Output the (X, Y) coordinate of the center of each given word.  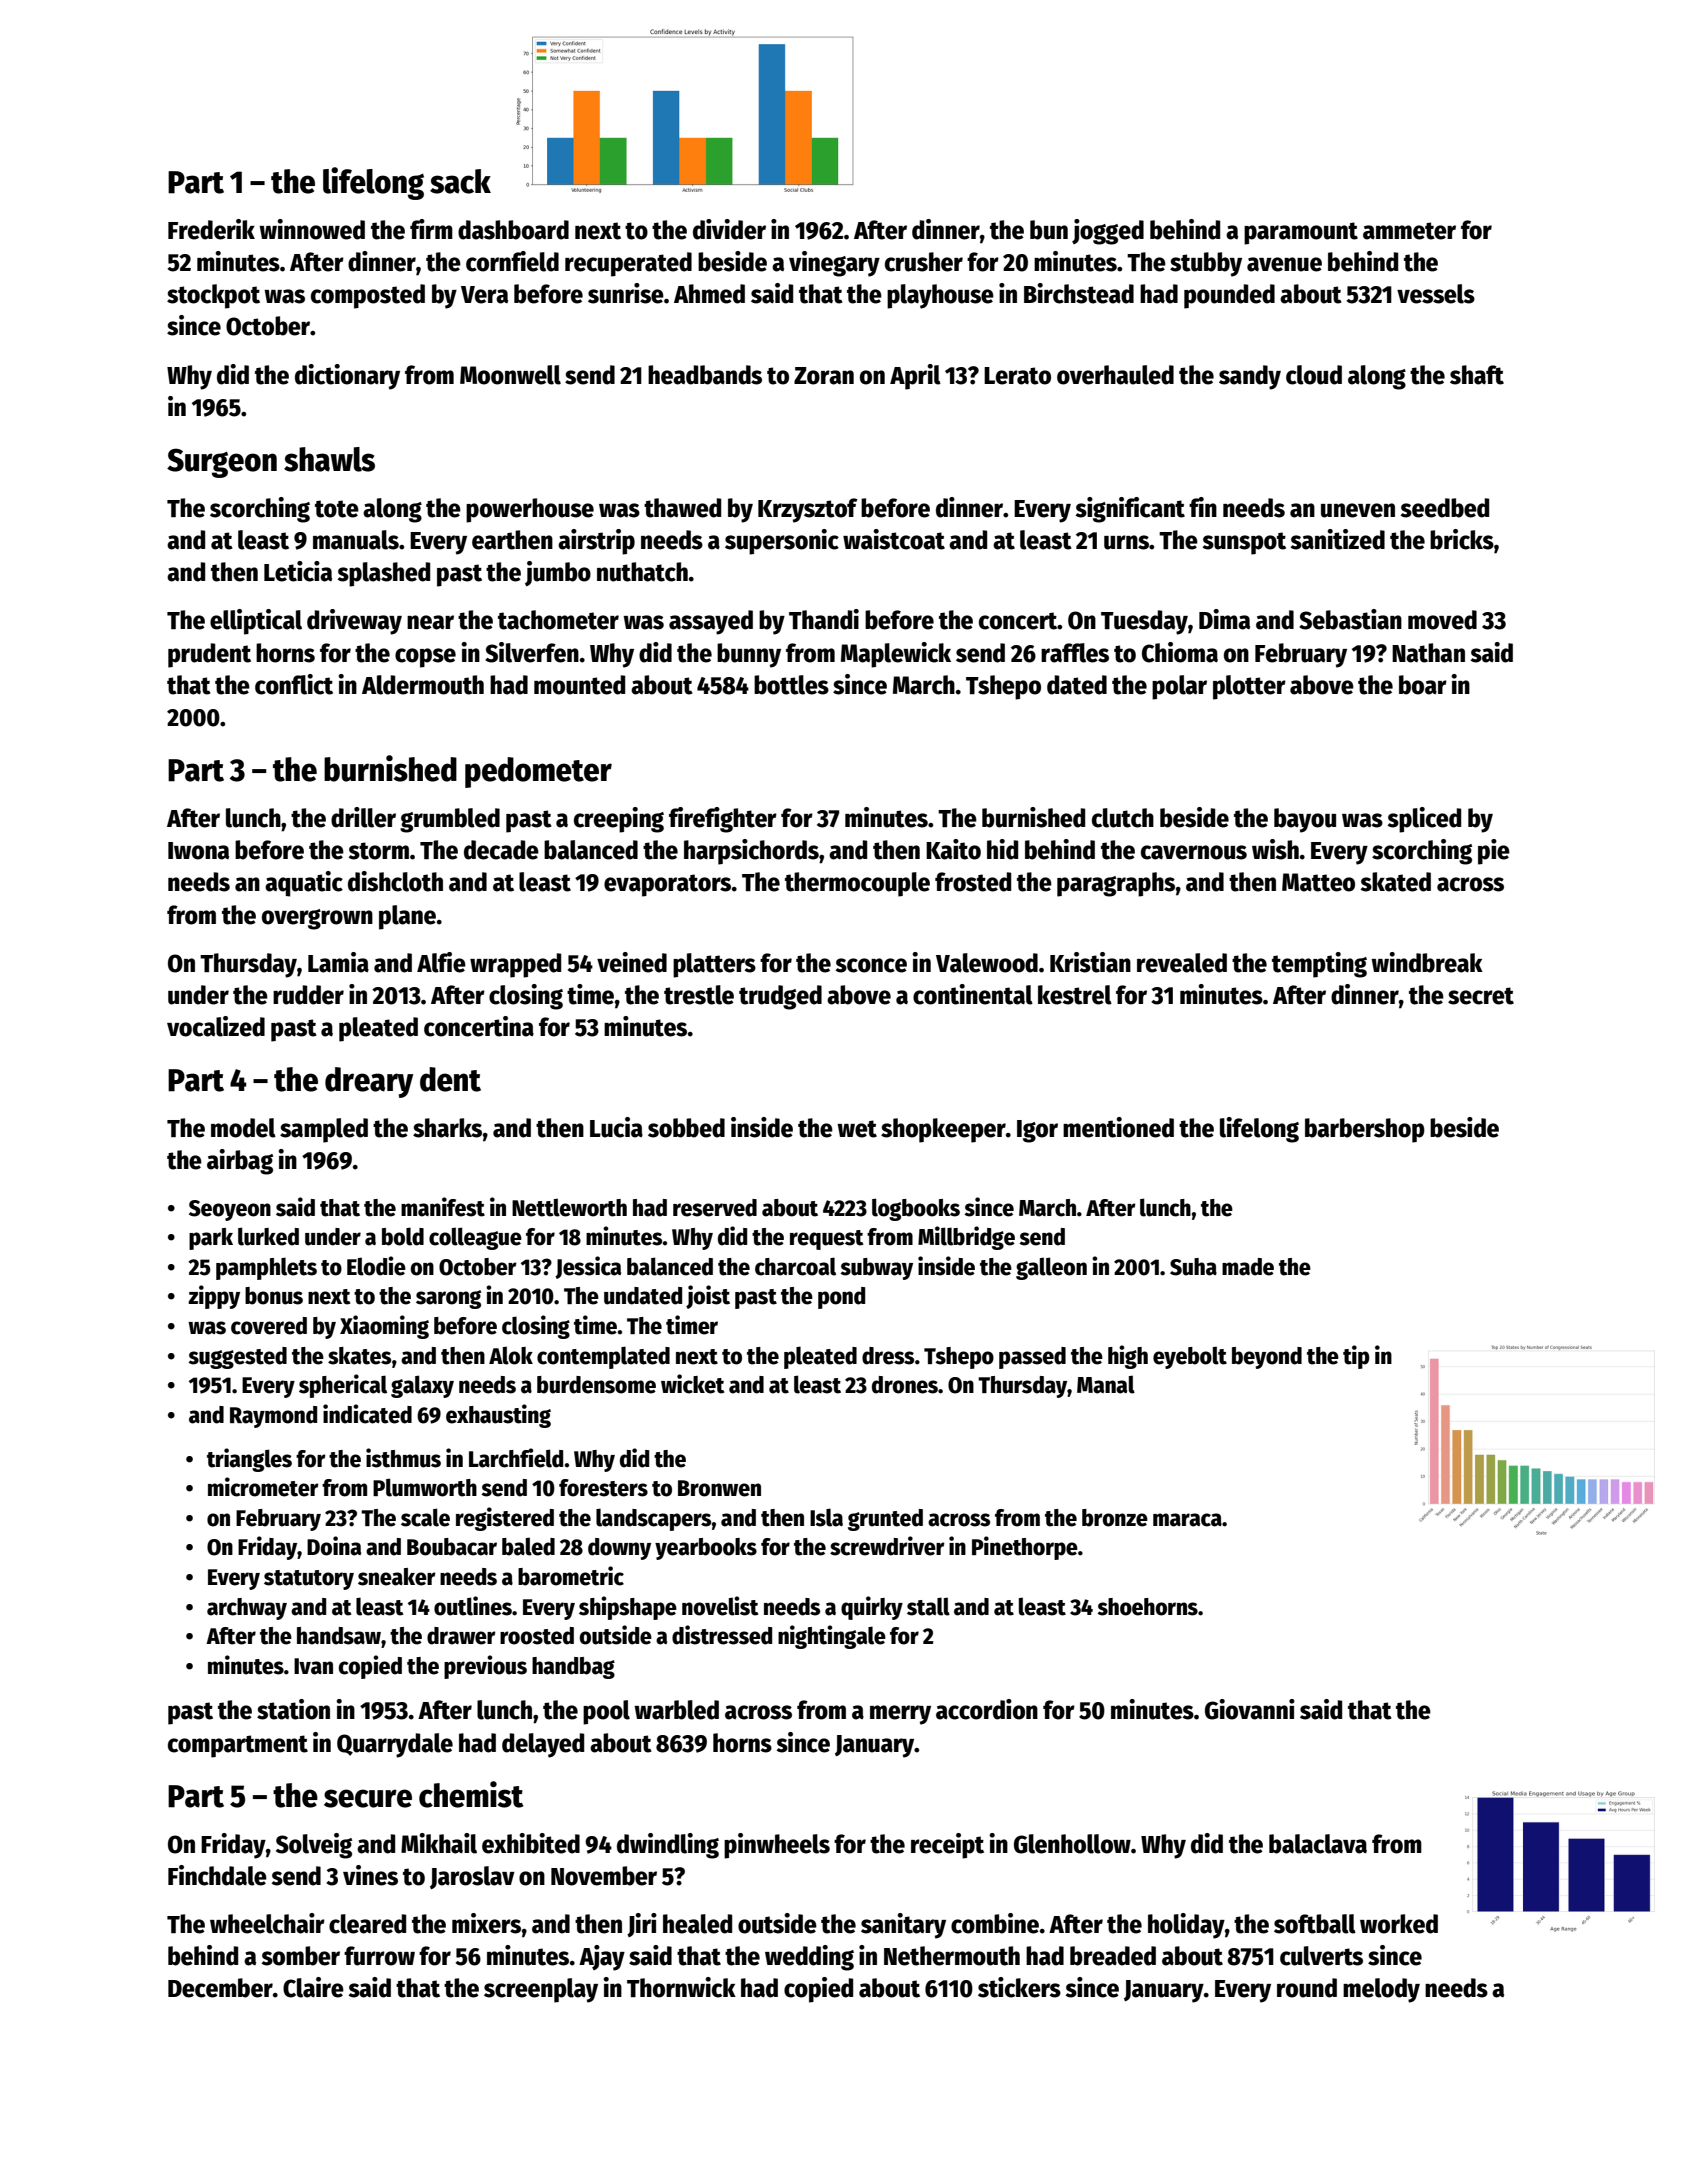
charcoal (795, 1266)
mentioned (1118, 1127)
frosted (973, 882)
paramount (1301, 233)
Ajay (602, 1958)
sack (460, 181)
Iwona (198, 851)
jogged (1108, 232)
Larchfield (516, 1458)
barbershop (1365, 1130)
